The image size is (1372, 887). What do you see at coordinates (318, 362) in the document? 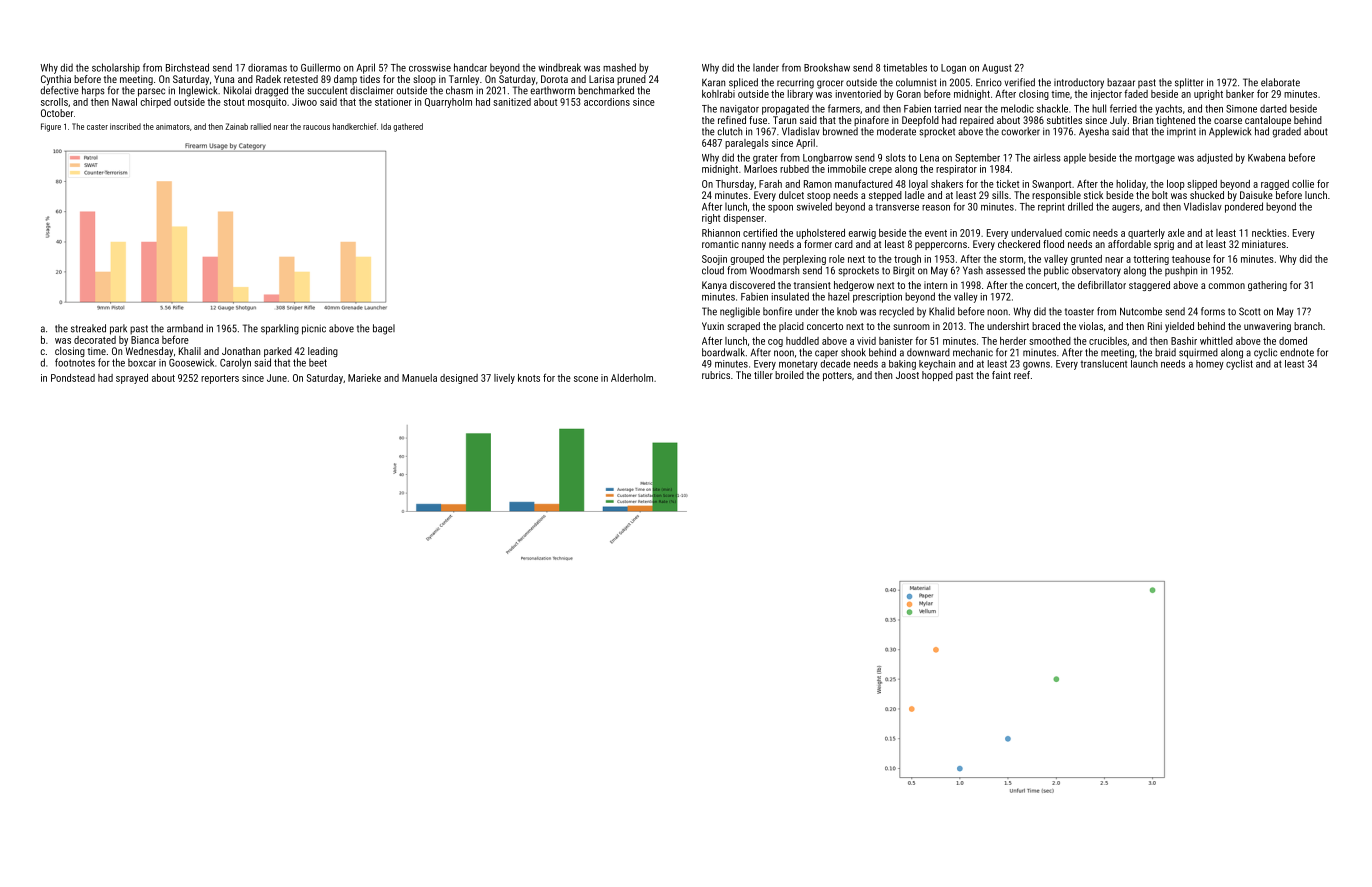
I see `beet` at bounding box center [318, 362].
